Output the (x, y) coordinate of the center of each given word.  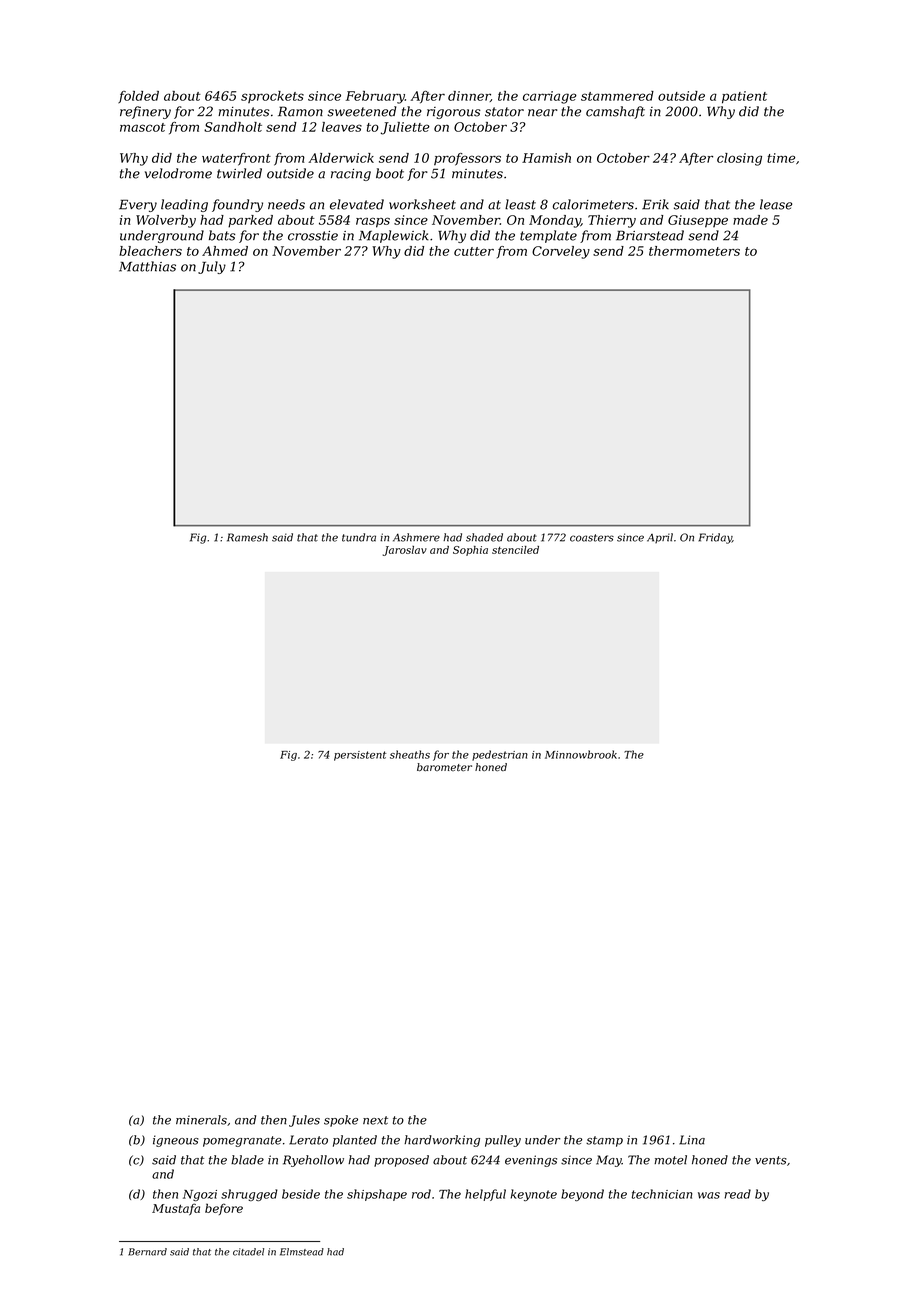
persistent (360, 756)
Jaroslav (405, 551)
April (660, 538)
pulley (503, 1141)
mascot (142, 127)
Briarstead (650, 235)
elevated (357, 204)
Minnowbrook (581, 754)
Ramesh (247, 537)
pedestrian (500, 755)
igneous (176, 1141)
